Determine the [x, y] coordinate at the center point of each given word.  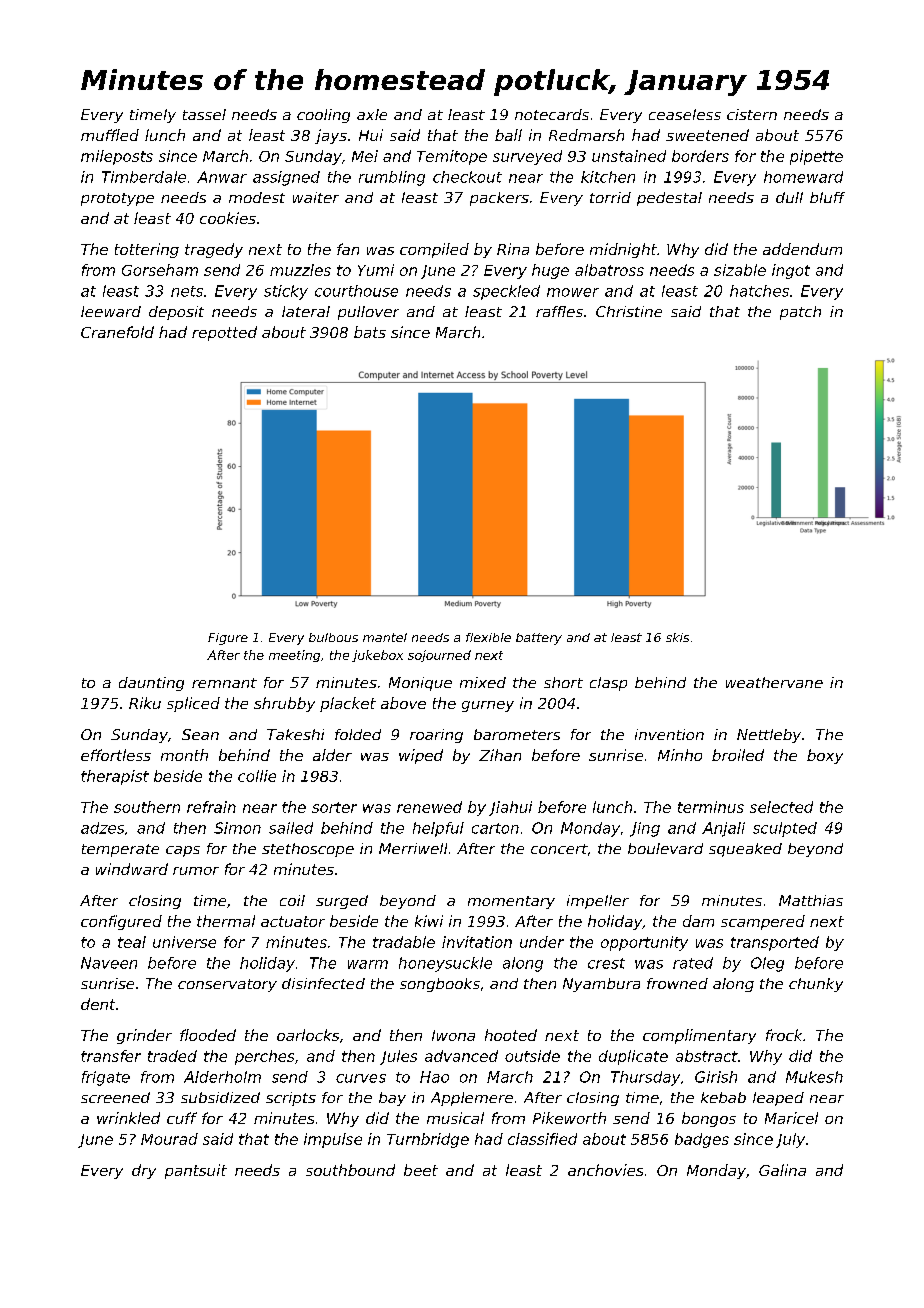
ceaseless [685, 114]
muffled [110, 135]
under [542, 942]
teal [132, 942]
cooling [323, 116]
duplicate [633, 1057]
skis [677, 637]
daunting [151, 684]
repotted [224, 333]
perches [264, 1057]
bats [370, 332]
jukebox [377, 656]
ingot [791, 271]
